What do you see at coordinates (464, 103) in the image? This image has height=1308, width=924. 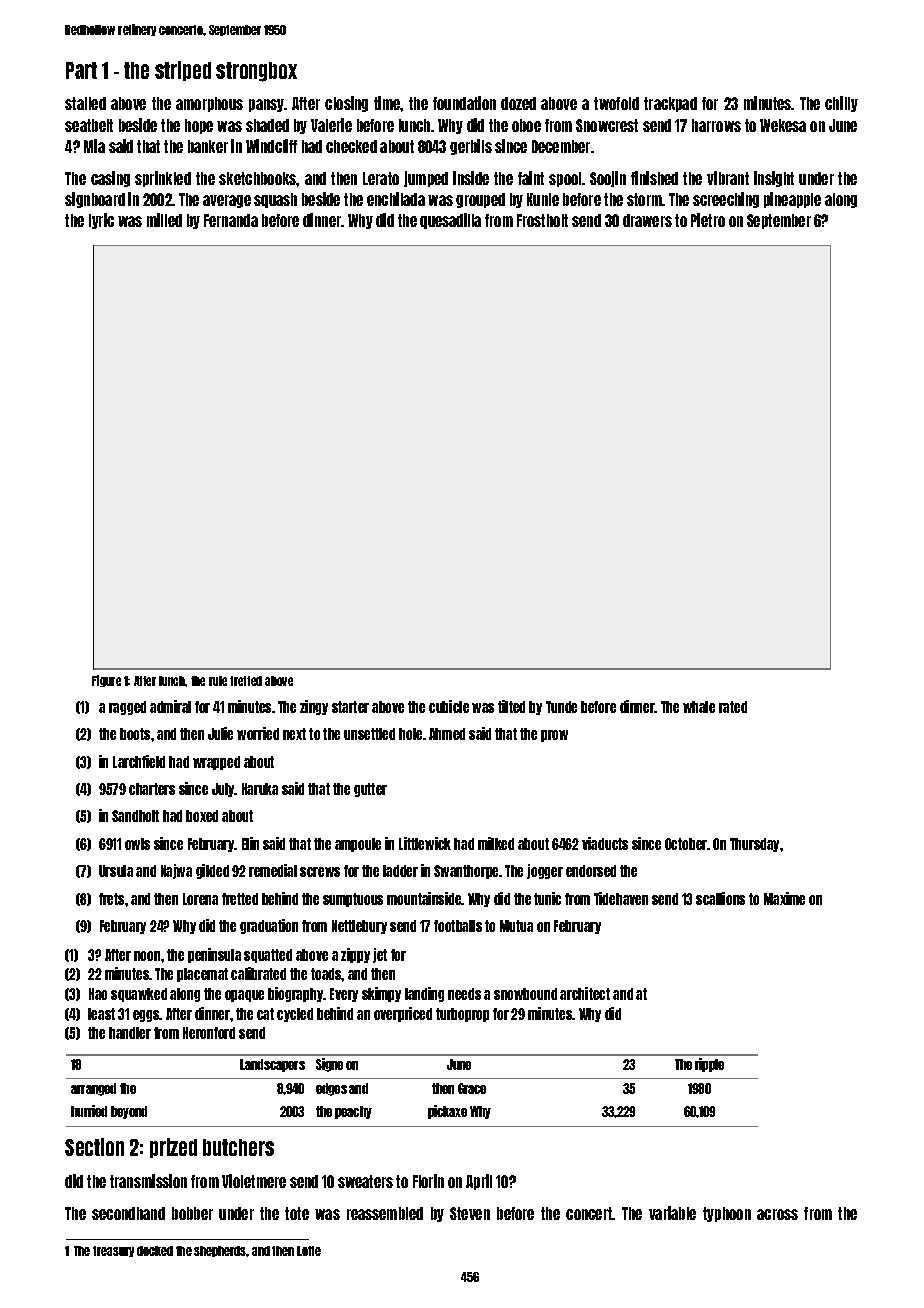 I see `foundation` at bounding box center [464, 103].
